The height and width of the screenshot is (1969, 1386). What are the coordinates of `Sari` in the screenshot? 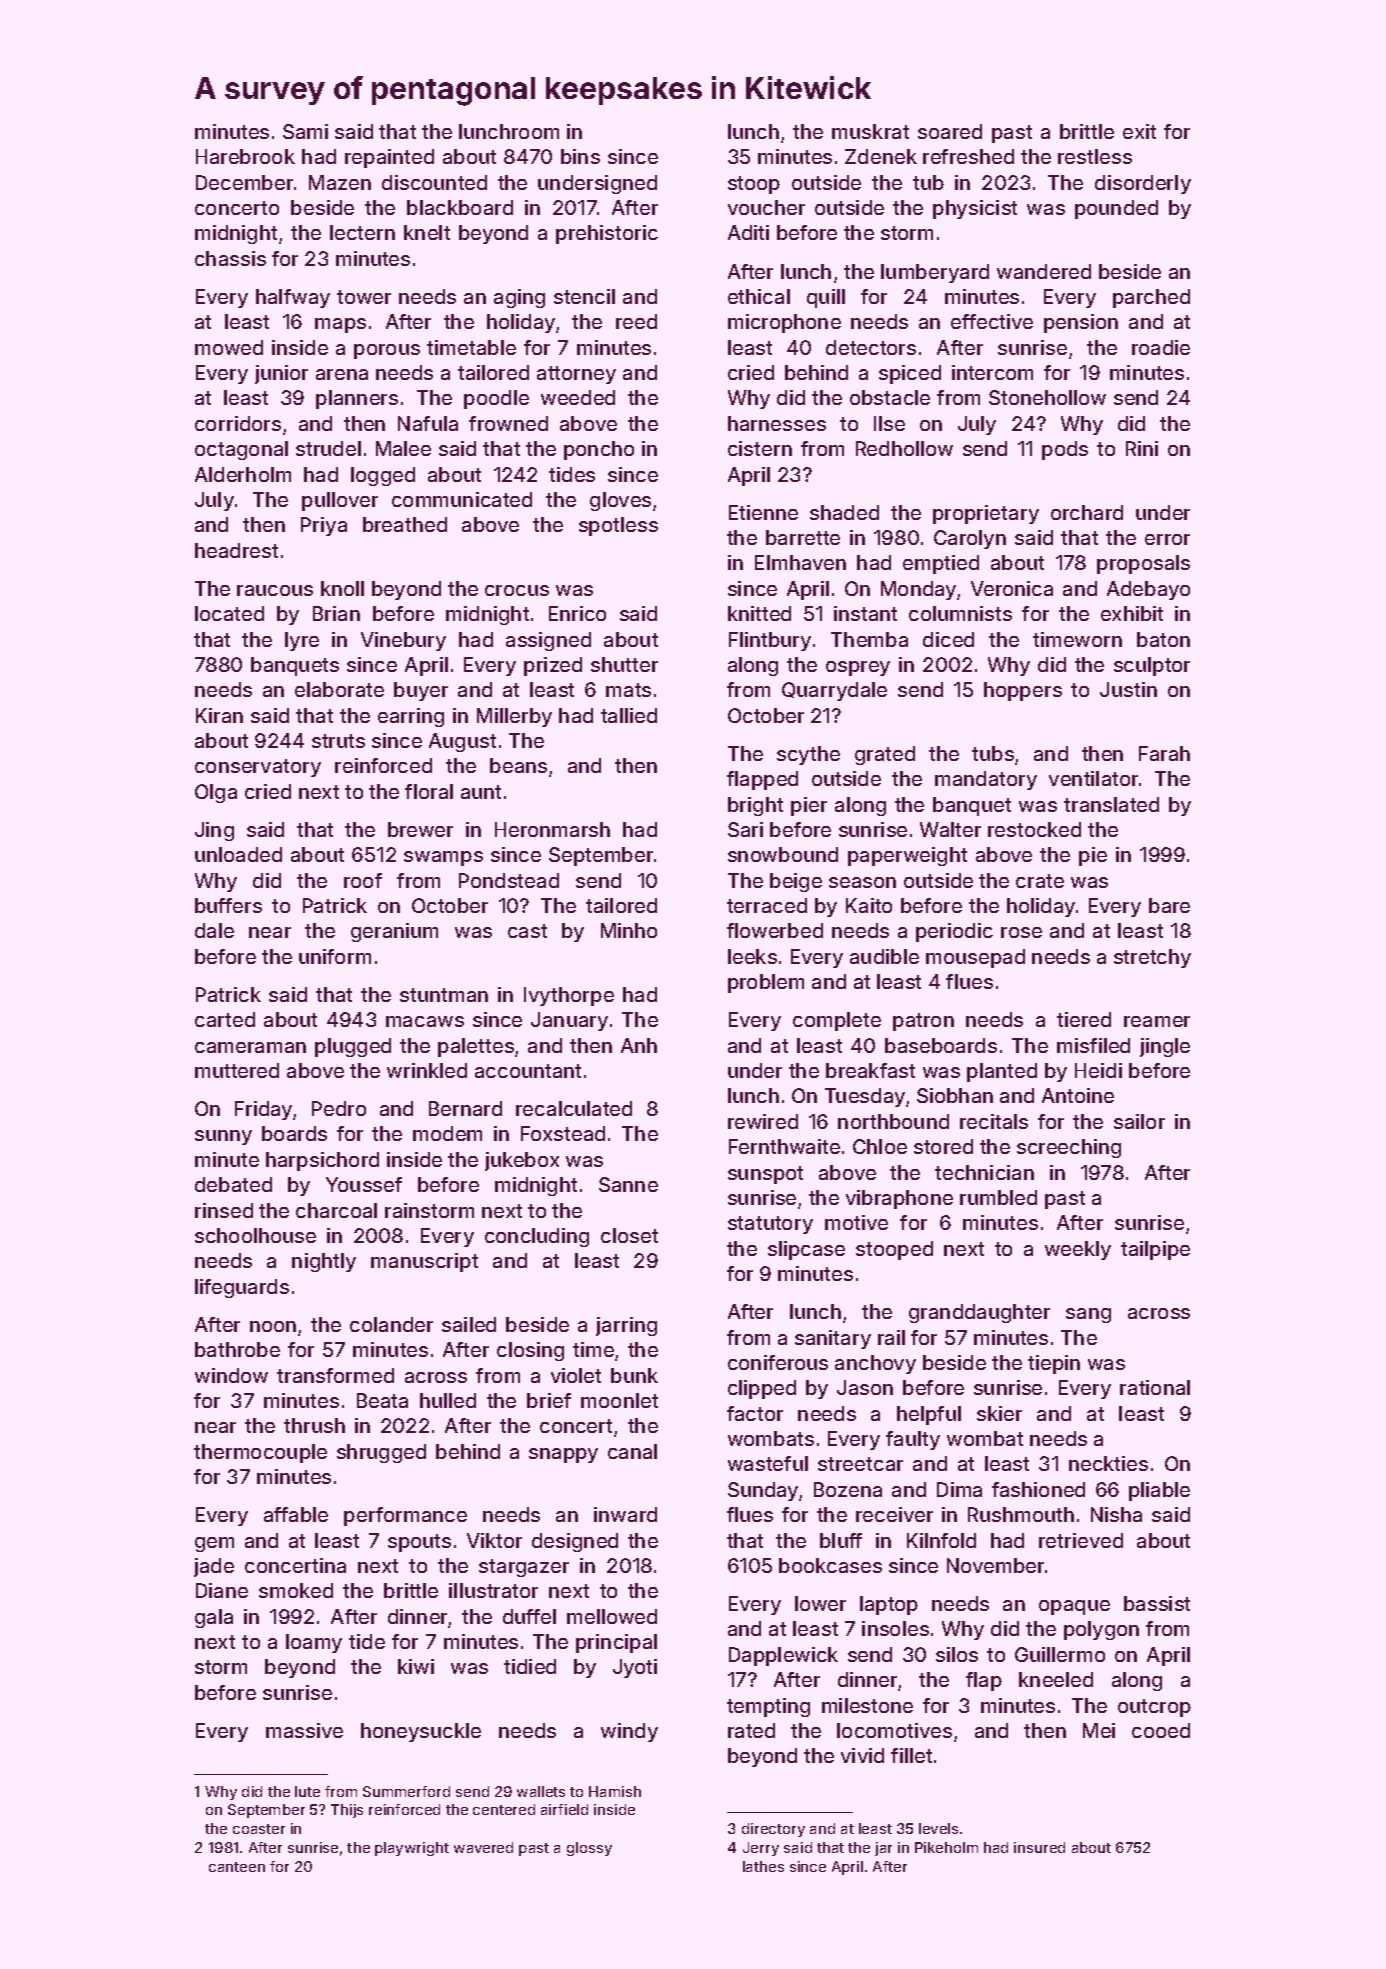 It's located at (745, 829).
